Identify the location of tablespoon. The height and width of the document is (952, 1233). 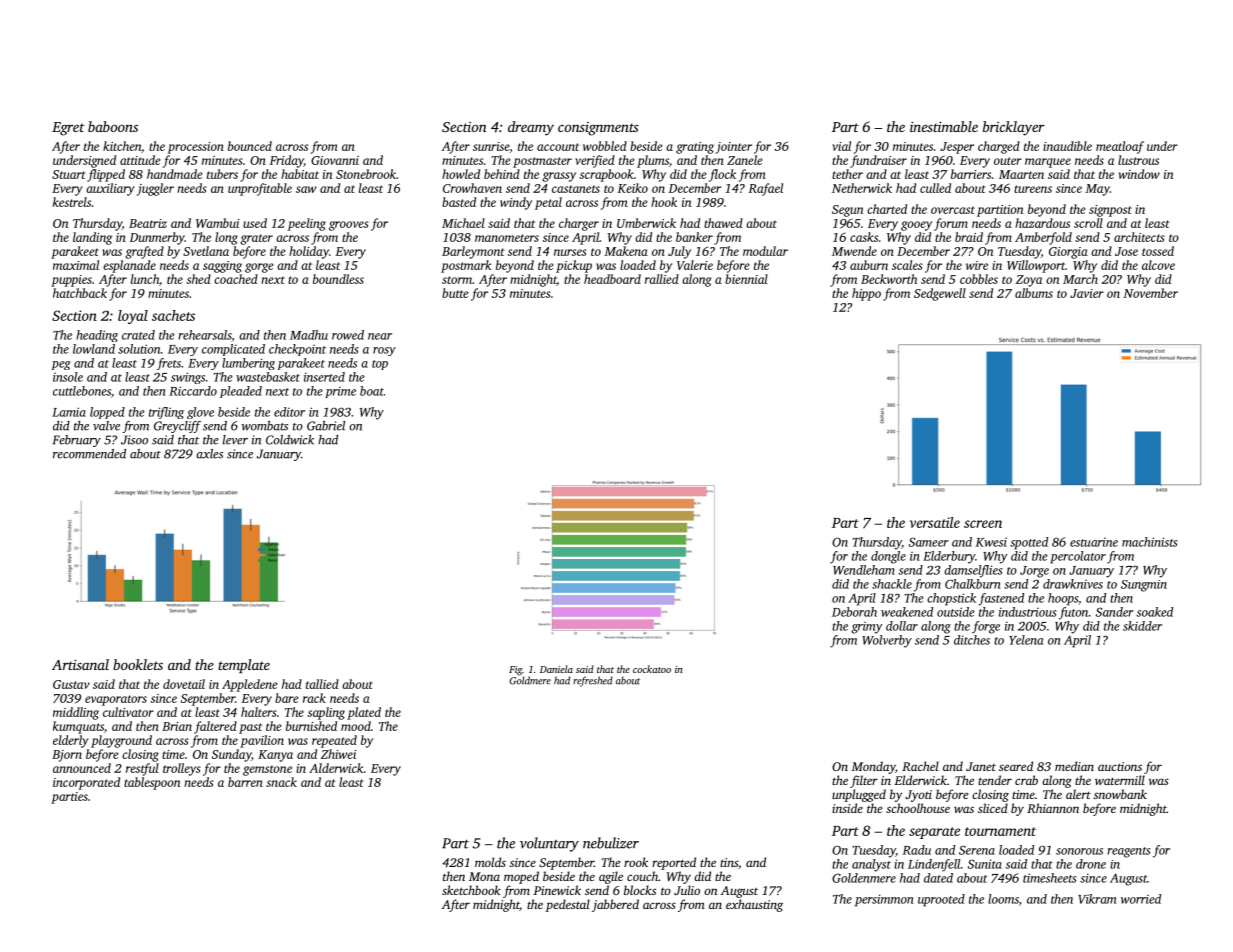
(152, 783).
